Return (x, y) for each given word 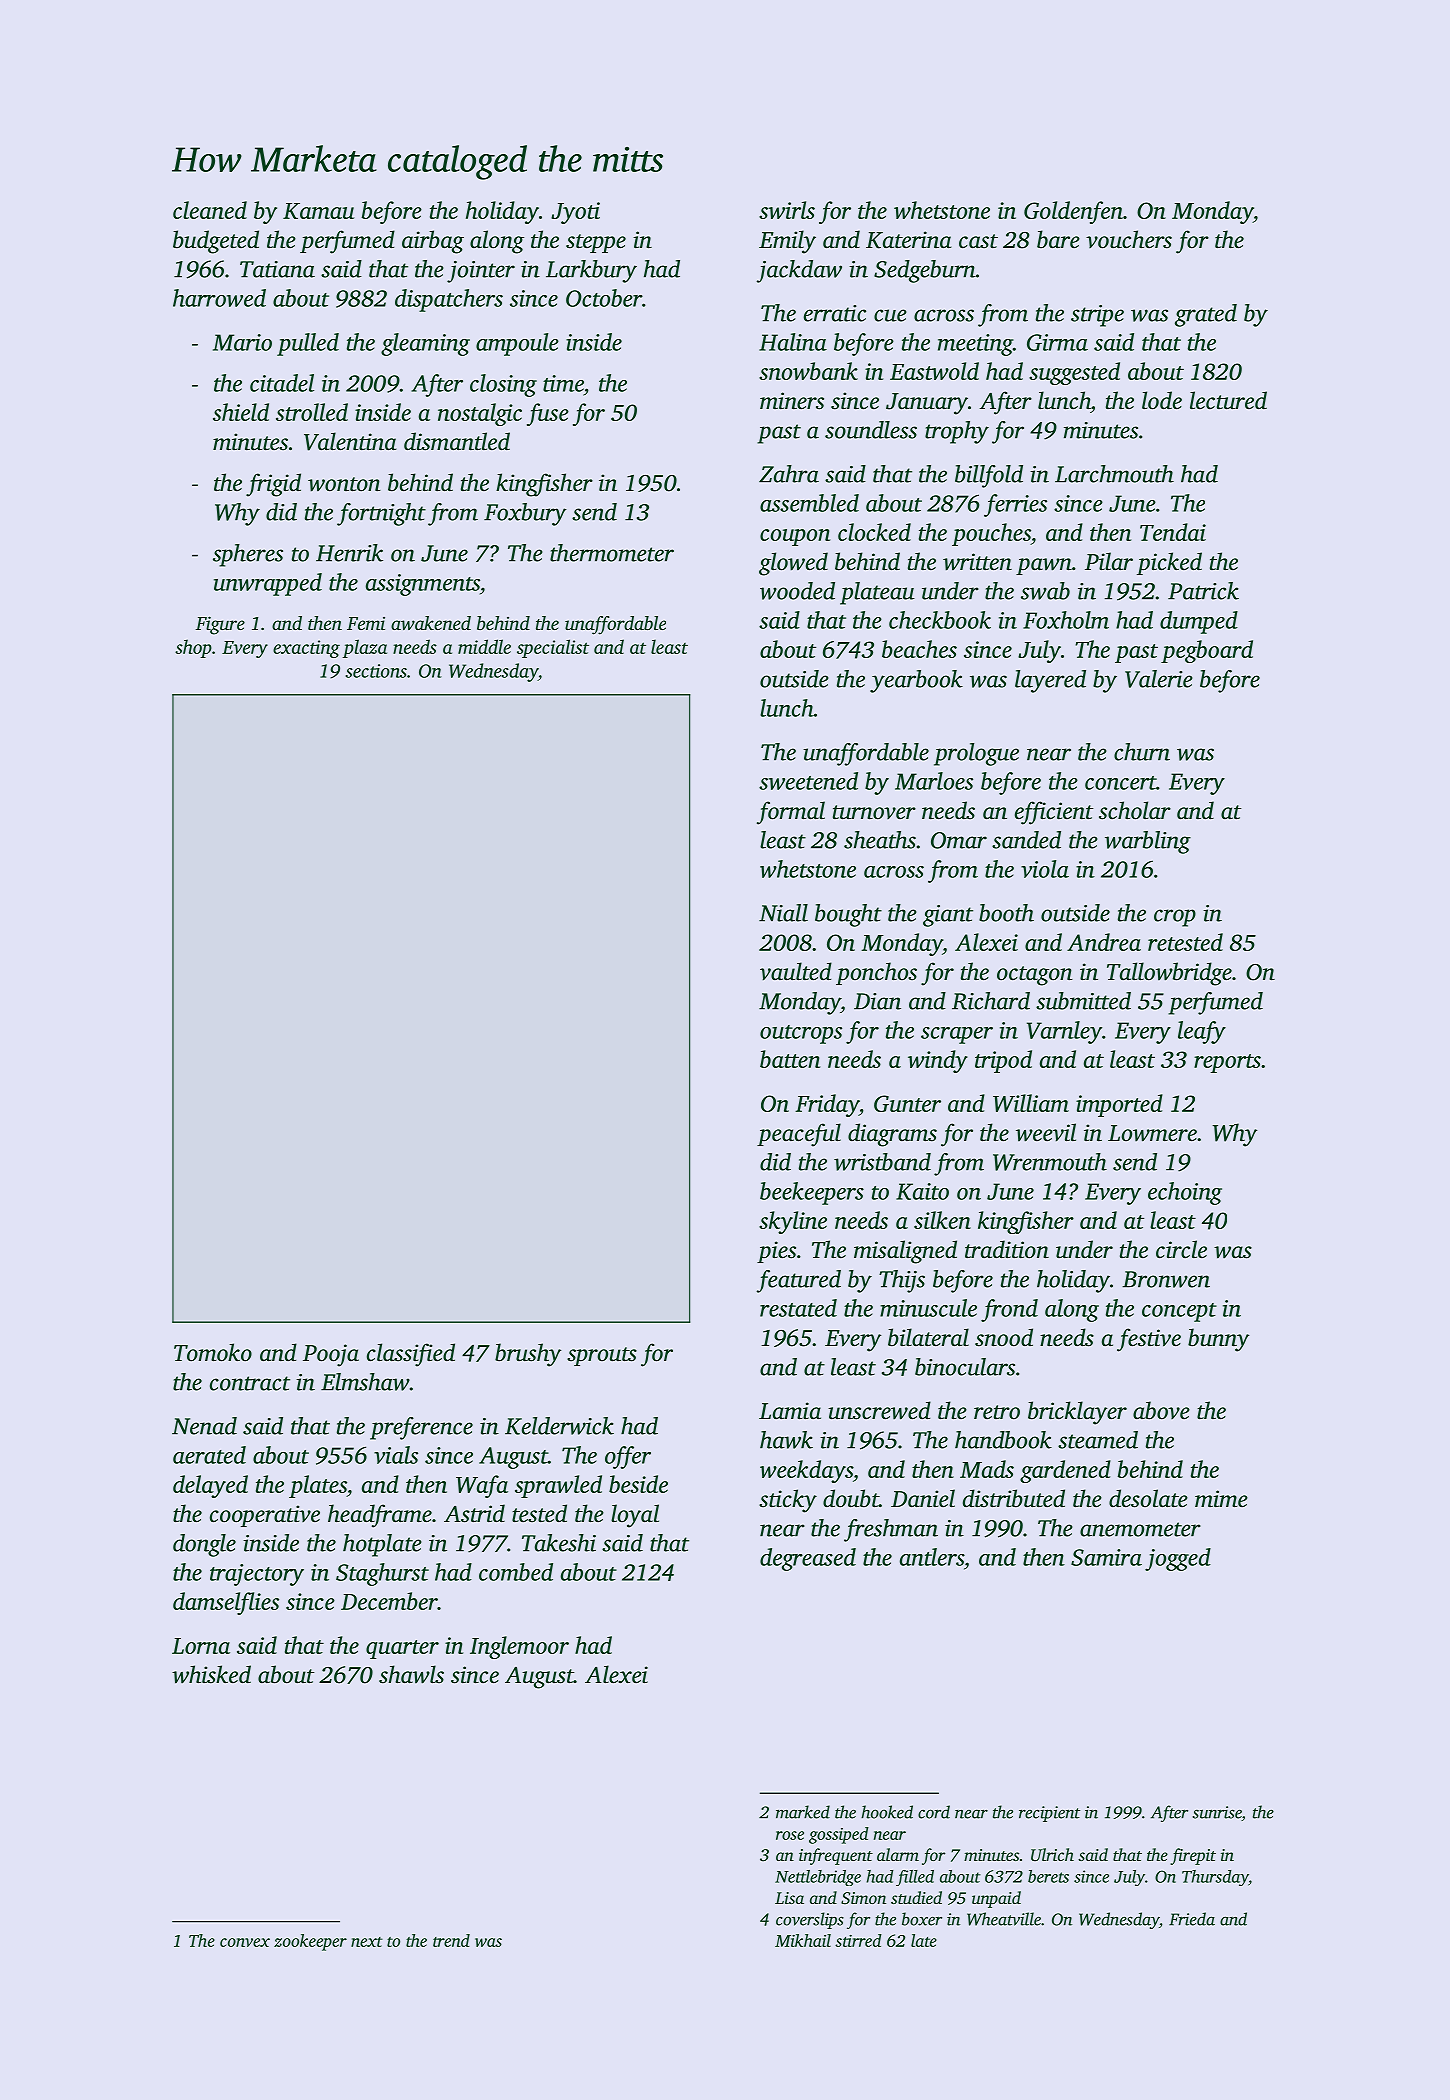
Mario (242, 342)
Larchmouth (1114, 474)
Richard (991, 1001)
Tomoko (213, 1352)
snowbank (808, 371)
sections (376, 671)
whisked (211, 1674)
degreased (808, 1559)
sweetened (808, 781)
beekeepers (812, 1193)
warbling (1148, 842)
